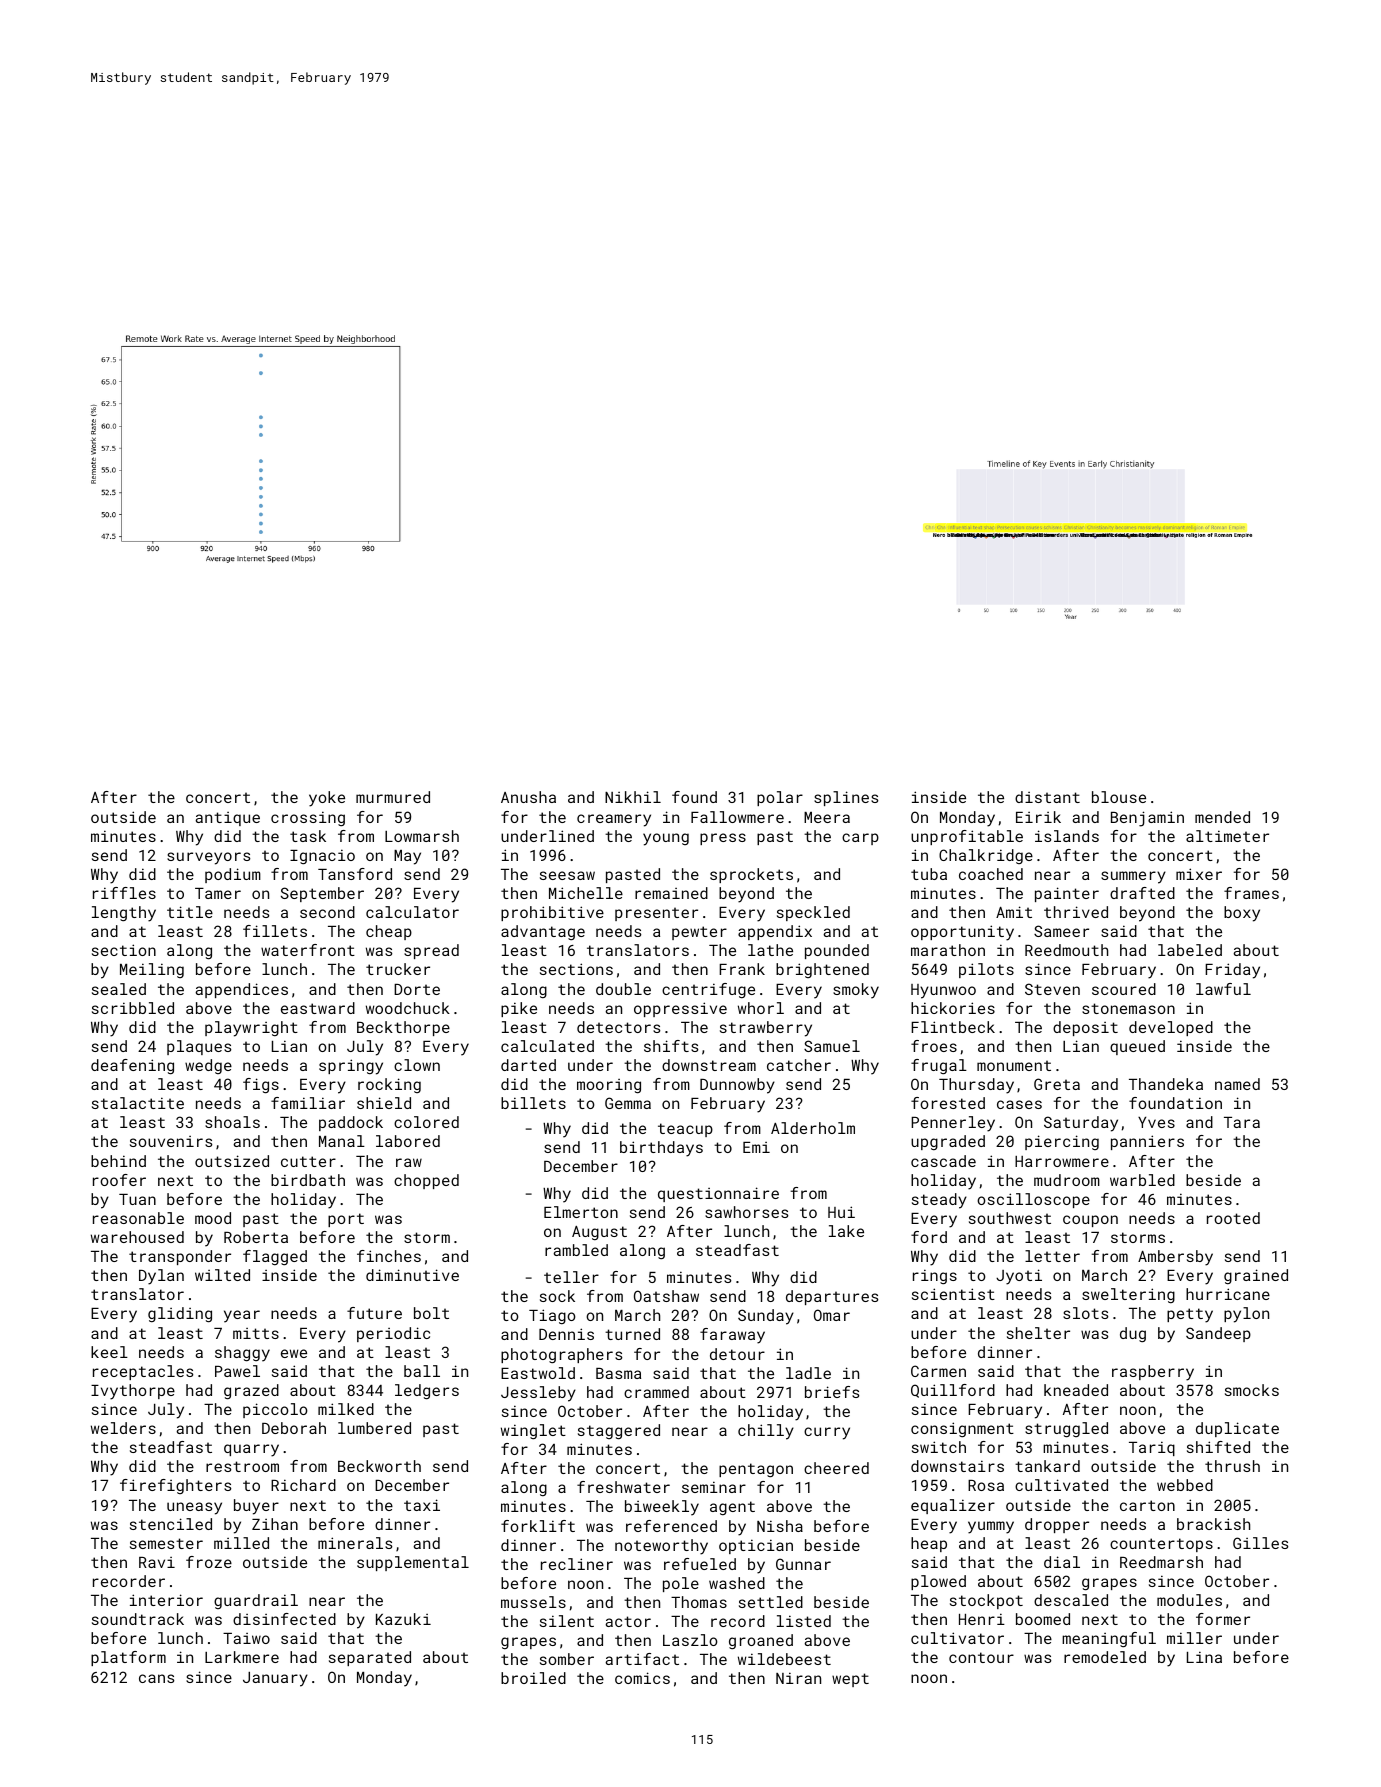  I want to click on cans, so click(156, 1678).
